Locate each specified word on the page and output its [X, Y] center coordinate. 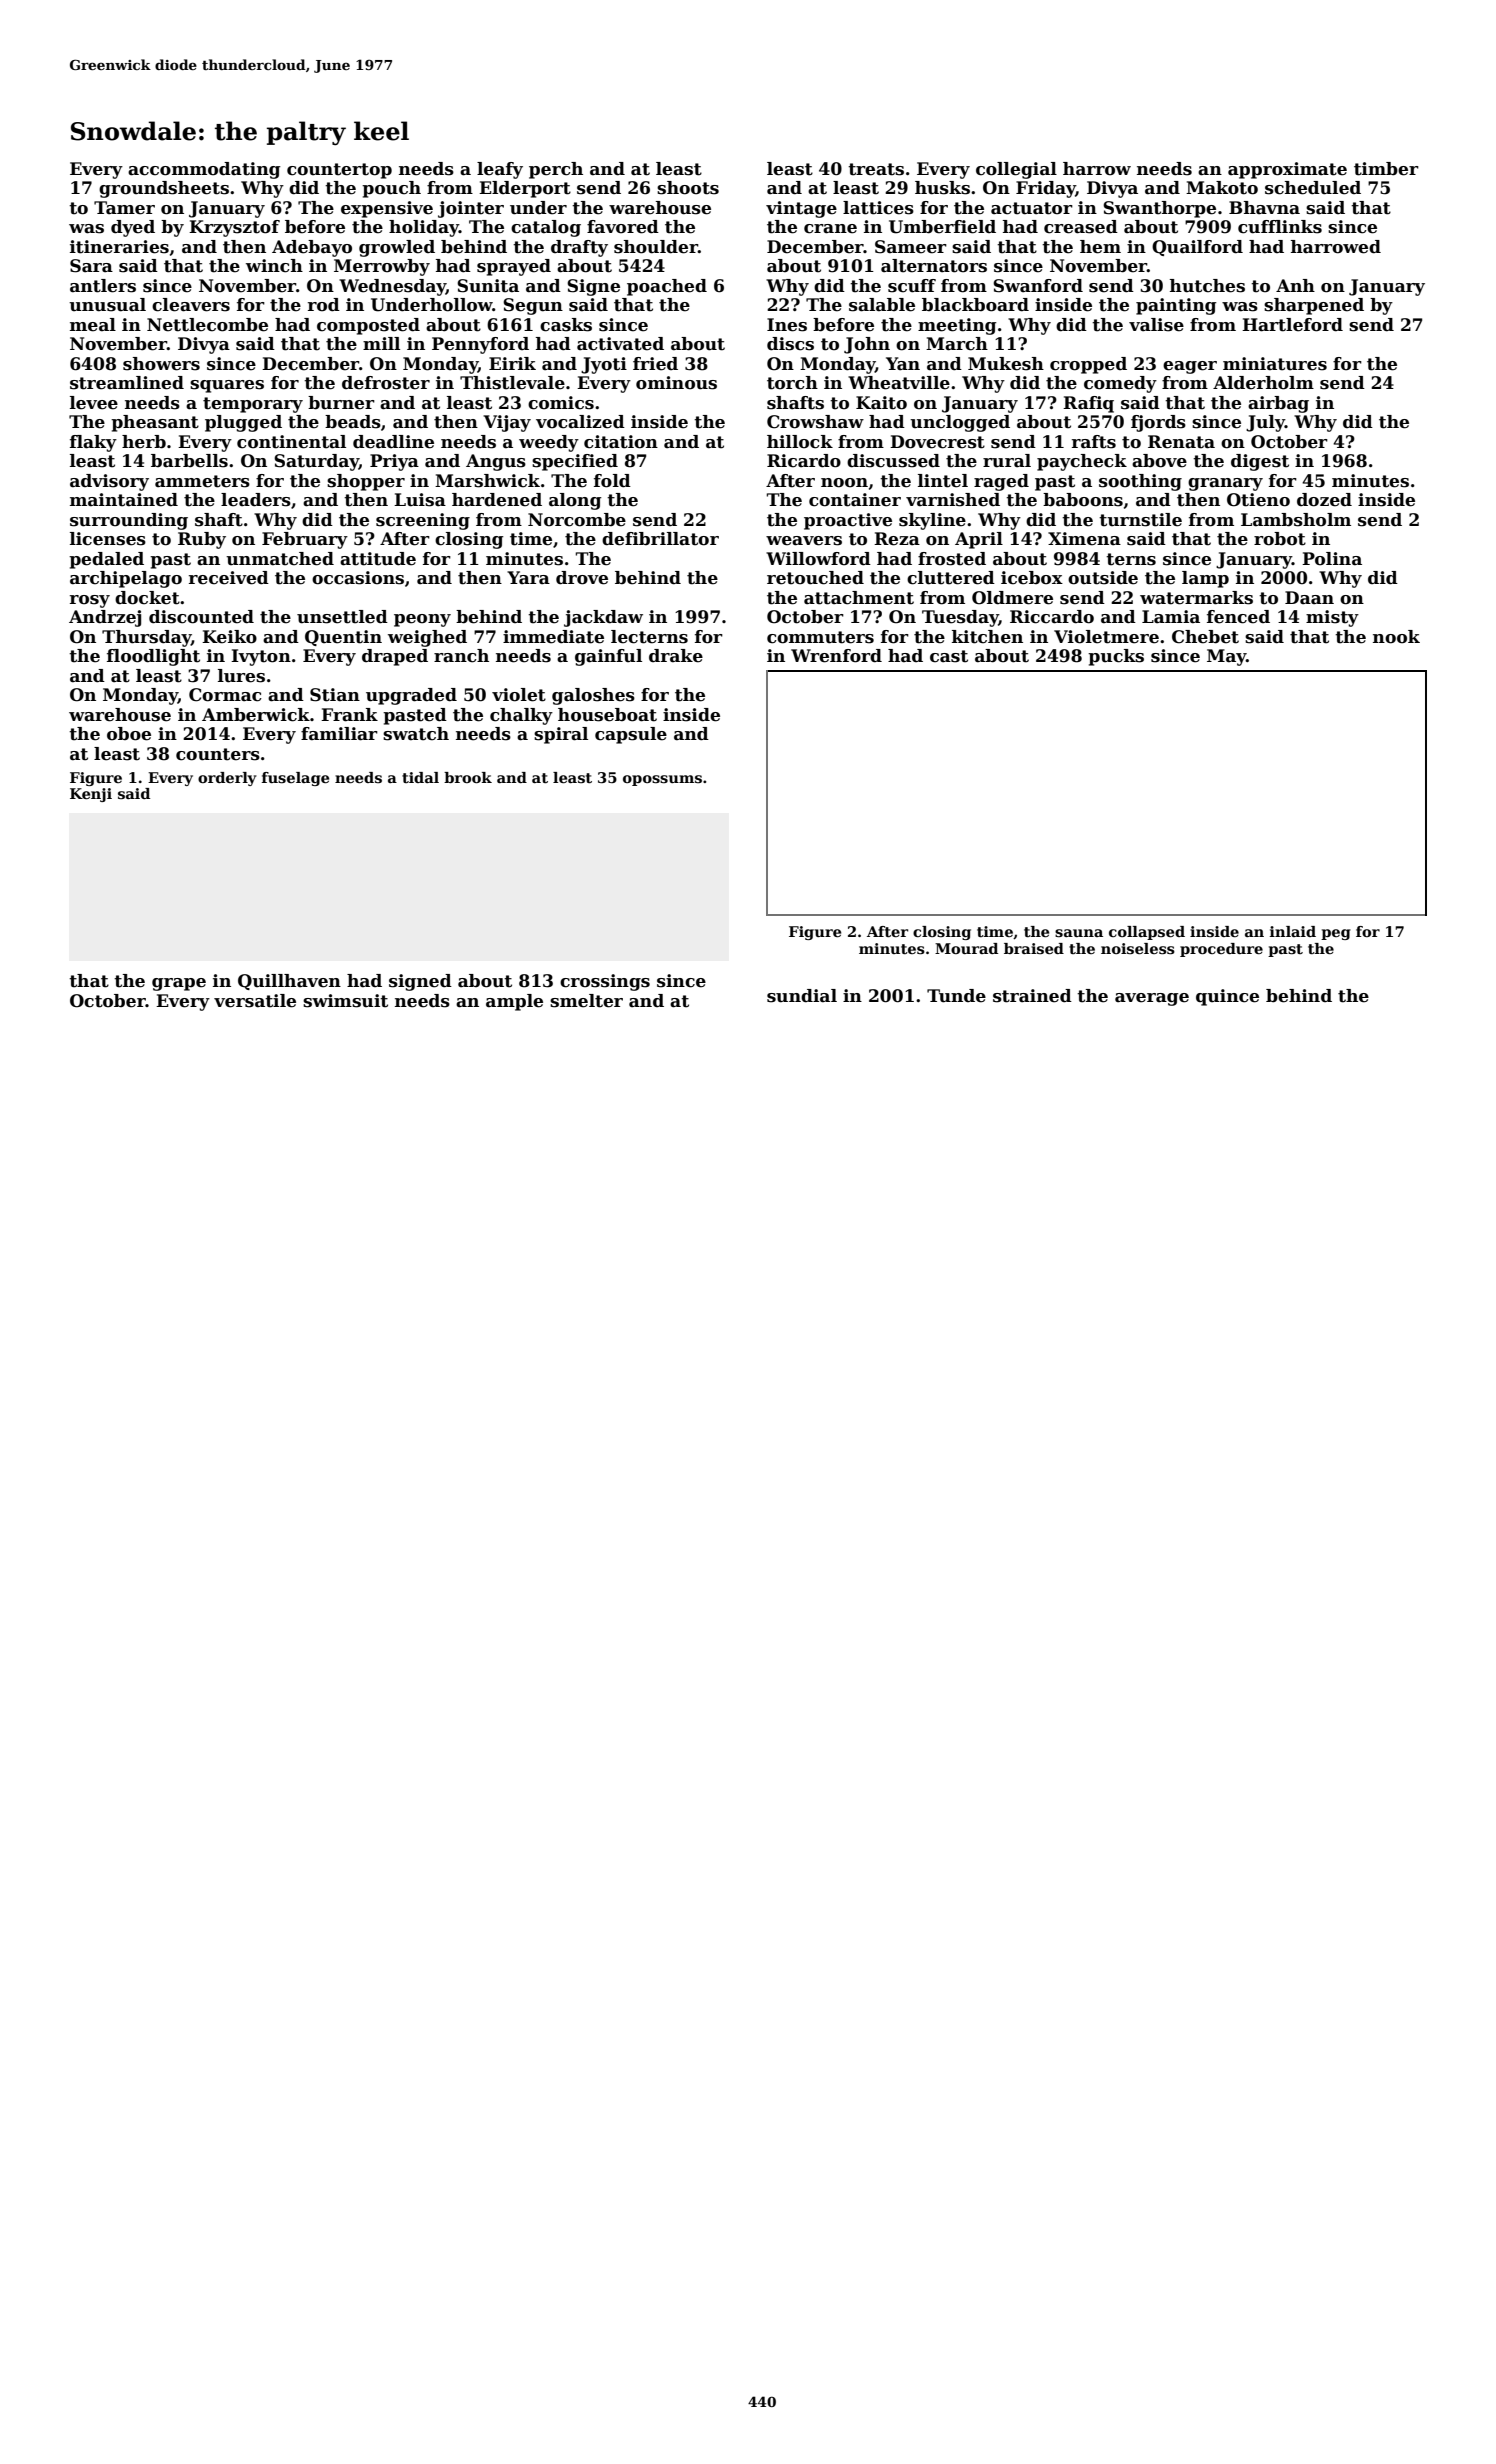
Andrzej [105, 618]
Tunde [956, 996]
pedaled [106, 560]
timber [1386, 169]
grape [179, 984]
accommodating [204, 170]
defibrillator [660, 539]
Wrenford [836, 656]
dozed [1324, 500]
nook [1396, 637]
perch [556, 170]
